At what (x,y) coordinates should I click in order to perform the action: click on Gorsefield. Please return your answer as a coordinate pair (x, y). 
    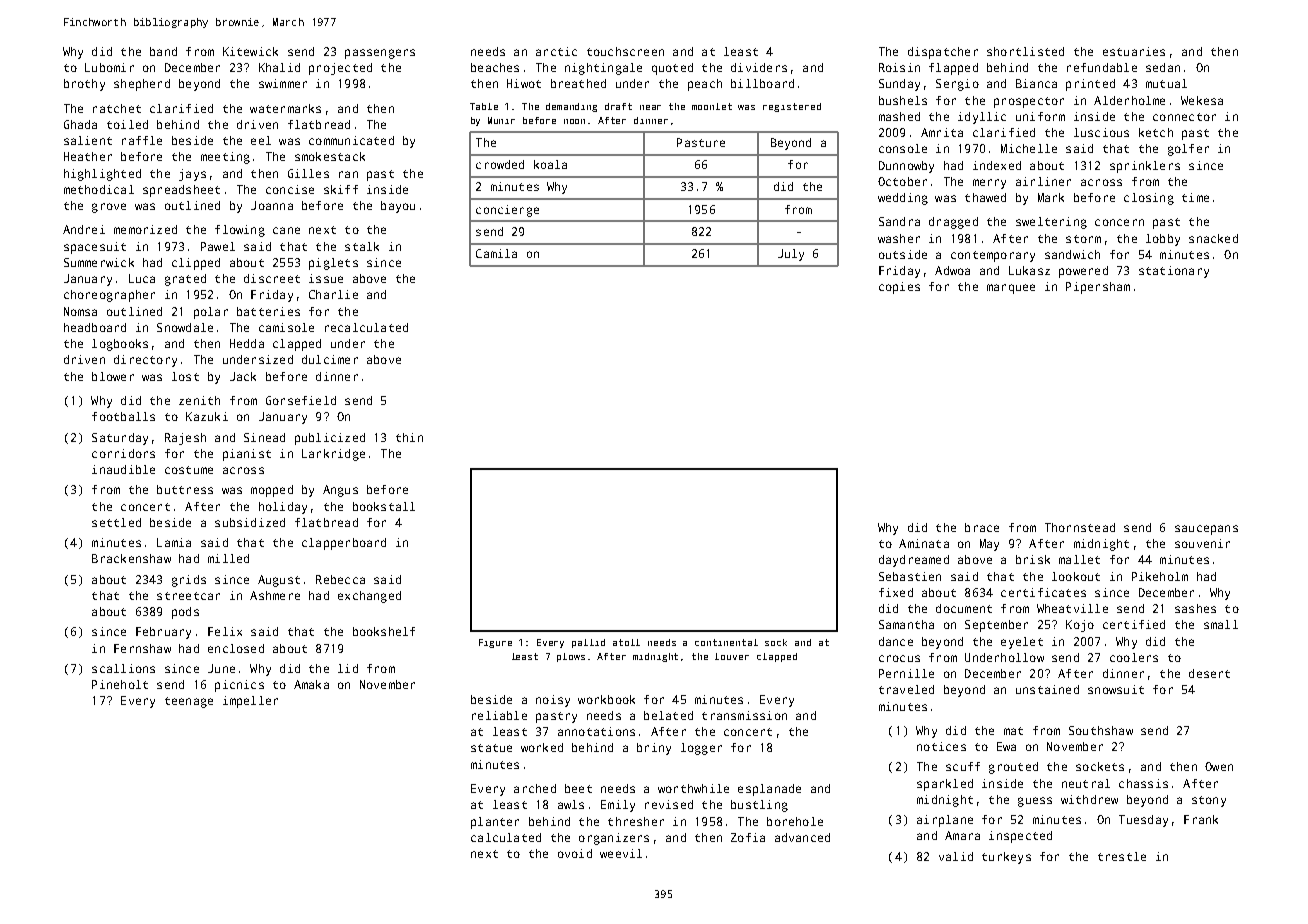
    Looking at the image, I should click on (301, 400).
